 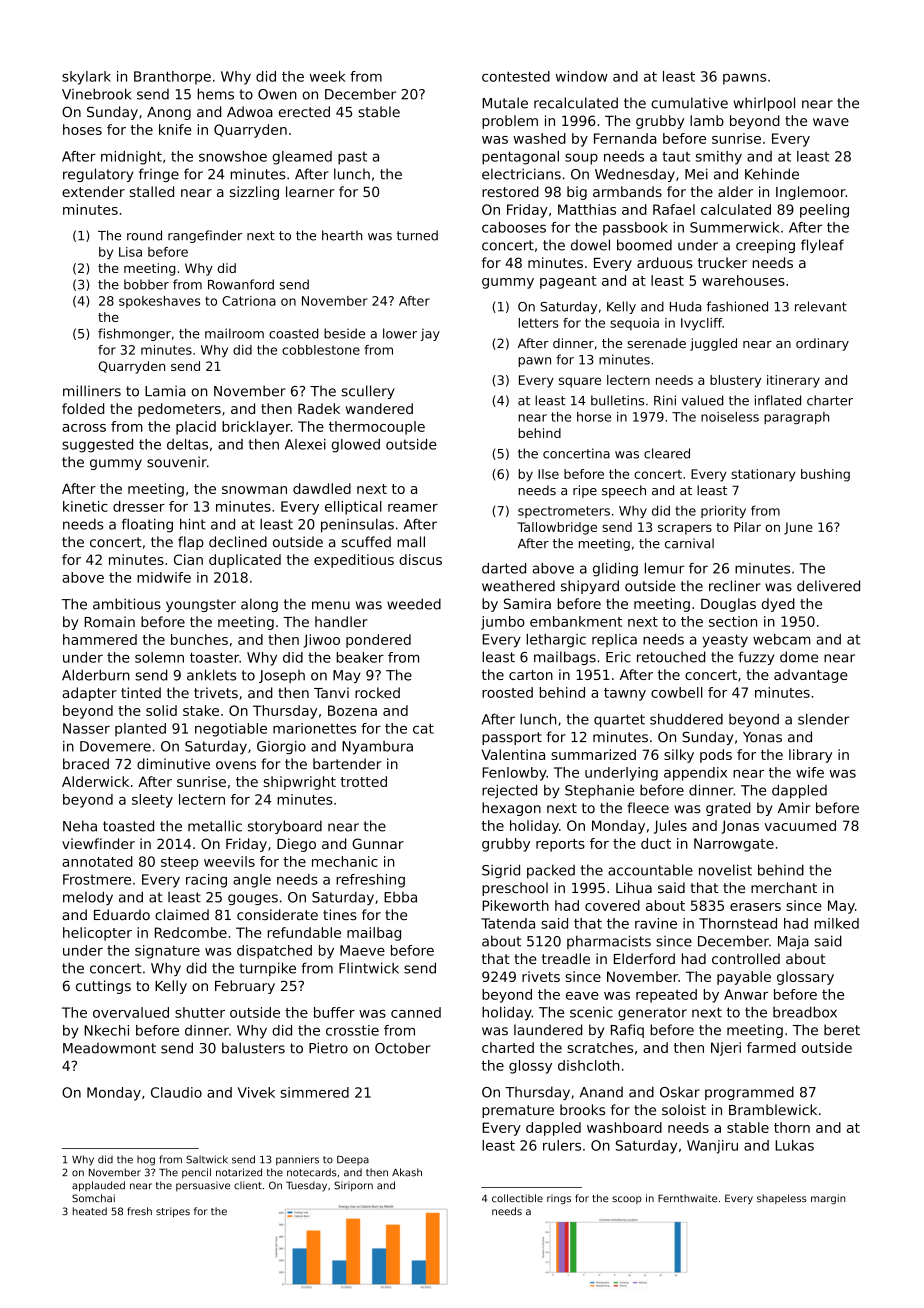 What do you see at coordinates (146, 1161) in the screenshot?
I see `hog` at bounding box center [146, 1161].
